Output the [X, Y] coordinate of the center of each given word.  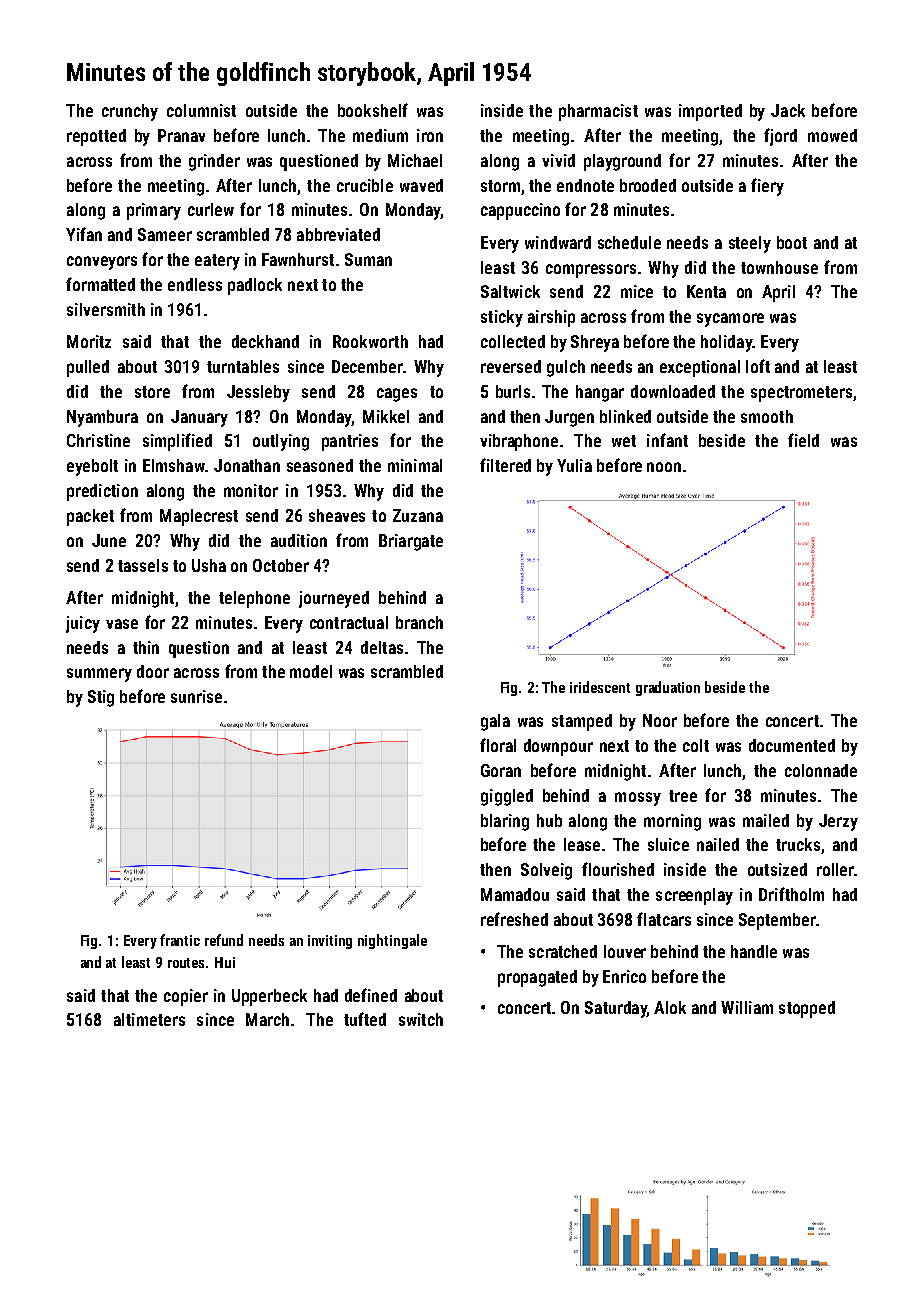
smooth [767, 416]
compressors [591, 271]
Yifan [84, 234]
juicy [83, 624]
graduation [668, 688]
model [311, 671]
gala [495, 722]
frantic [180, 940]
